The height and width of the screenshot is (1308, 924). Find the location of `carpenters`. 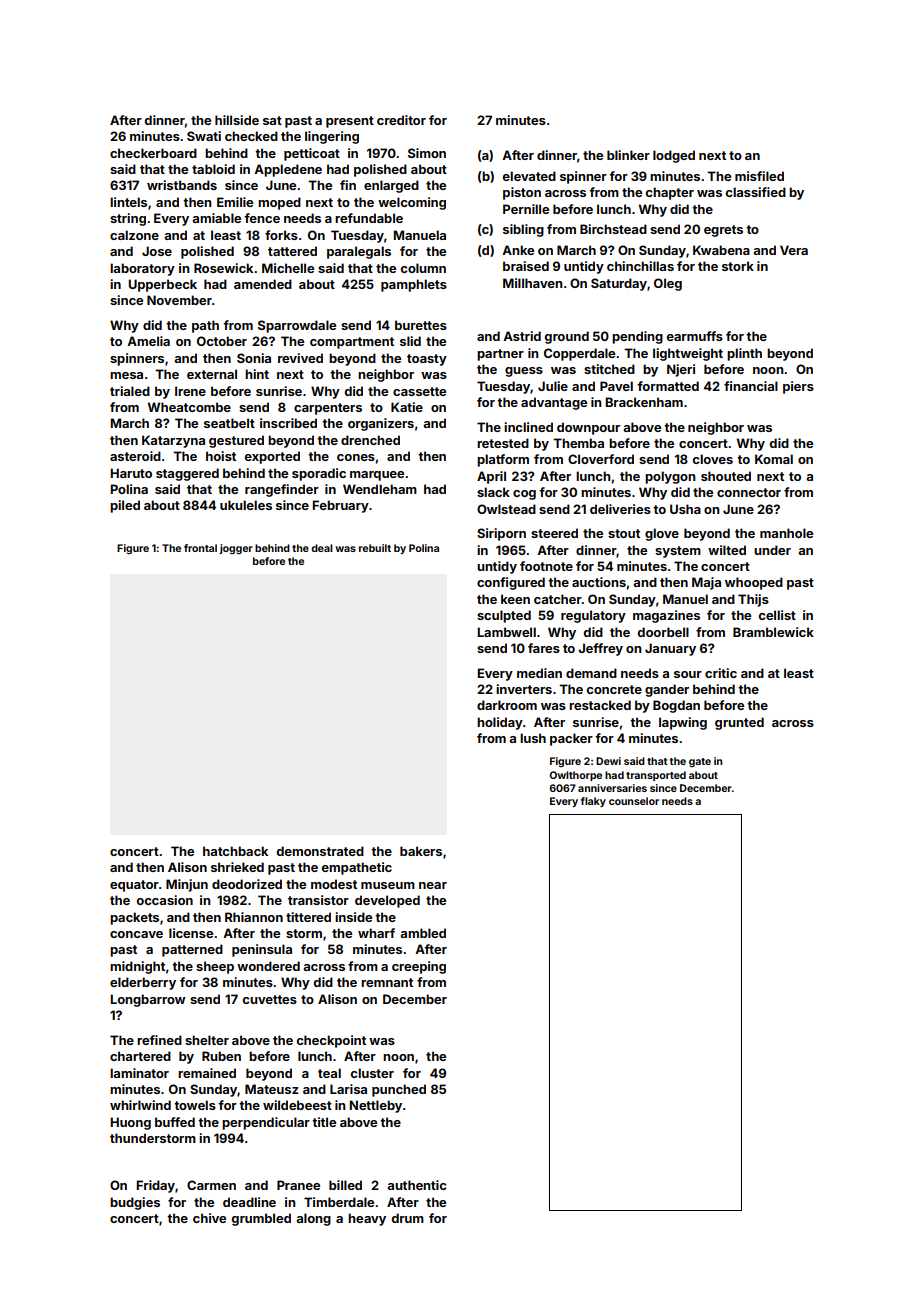

carpenters is located at coordinates (328, 409).
